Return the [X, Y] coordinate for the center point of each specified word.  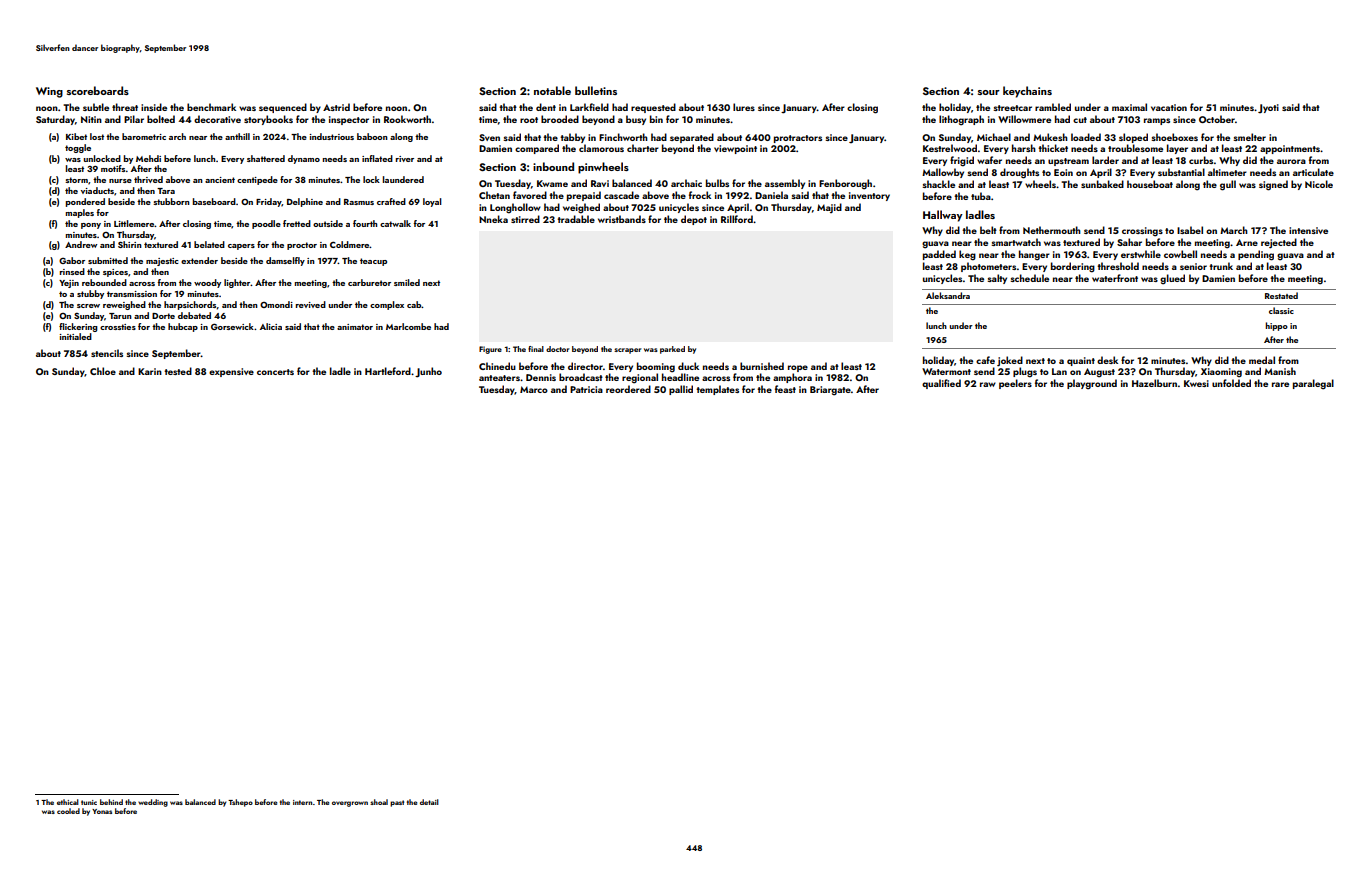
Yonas [102, 811]
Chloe [103, 371]
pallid [681, 390]
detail [429, 802]
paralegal [1313, 384]
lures [744, 107]
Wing [49, 92]
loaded [1086, 137]
